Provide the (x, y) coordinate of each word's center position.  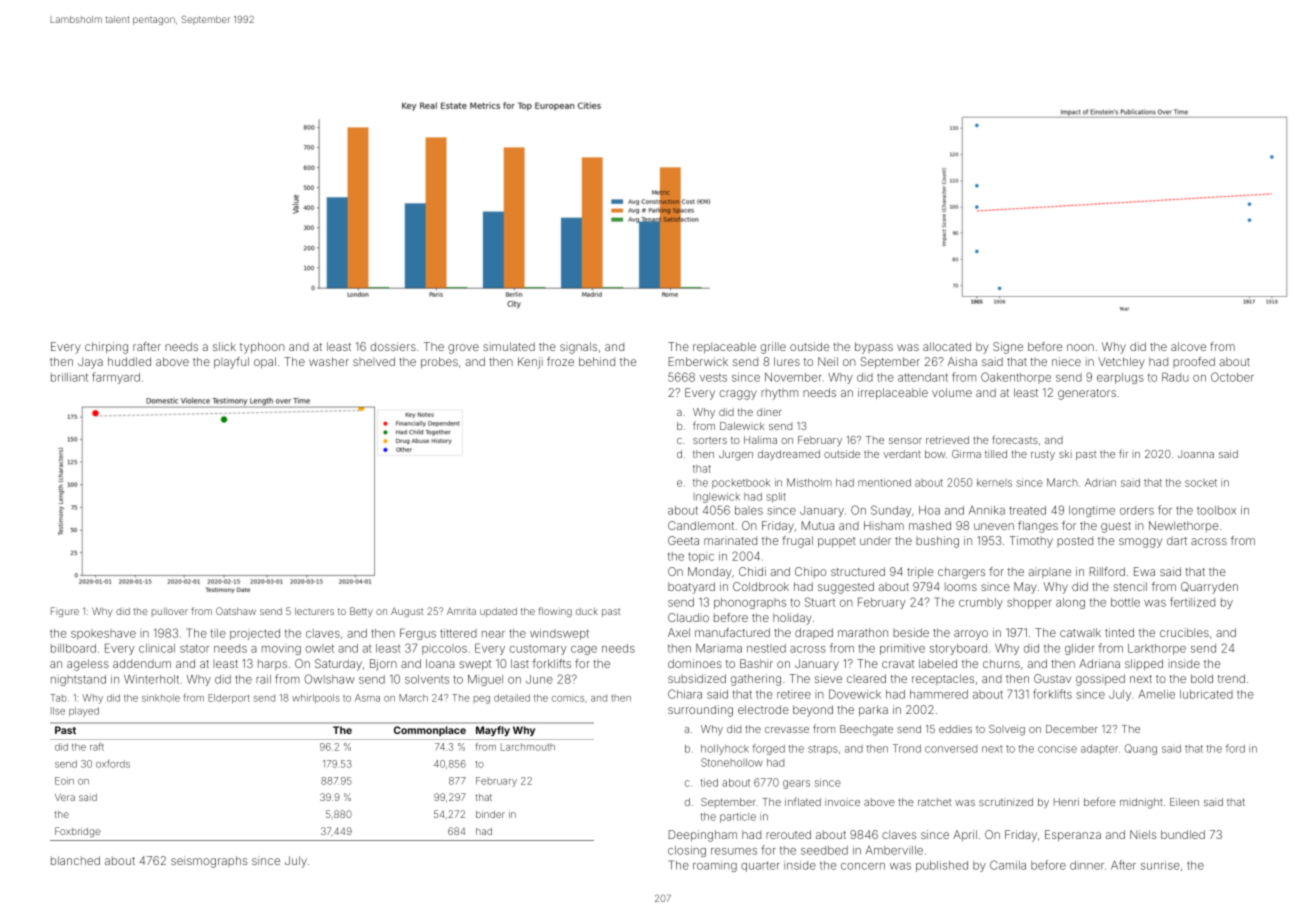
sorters (710, 440)
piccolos (444, 649)
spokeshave (103, 634)
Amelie (1156, 694)
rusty (1043, 455)
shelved (374, 361)
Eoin (64, 781)
